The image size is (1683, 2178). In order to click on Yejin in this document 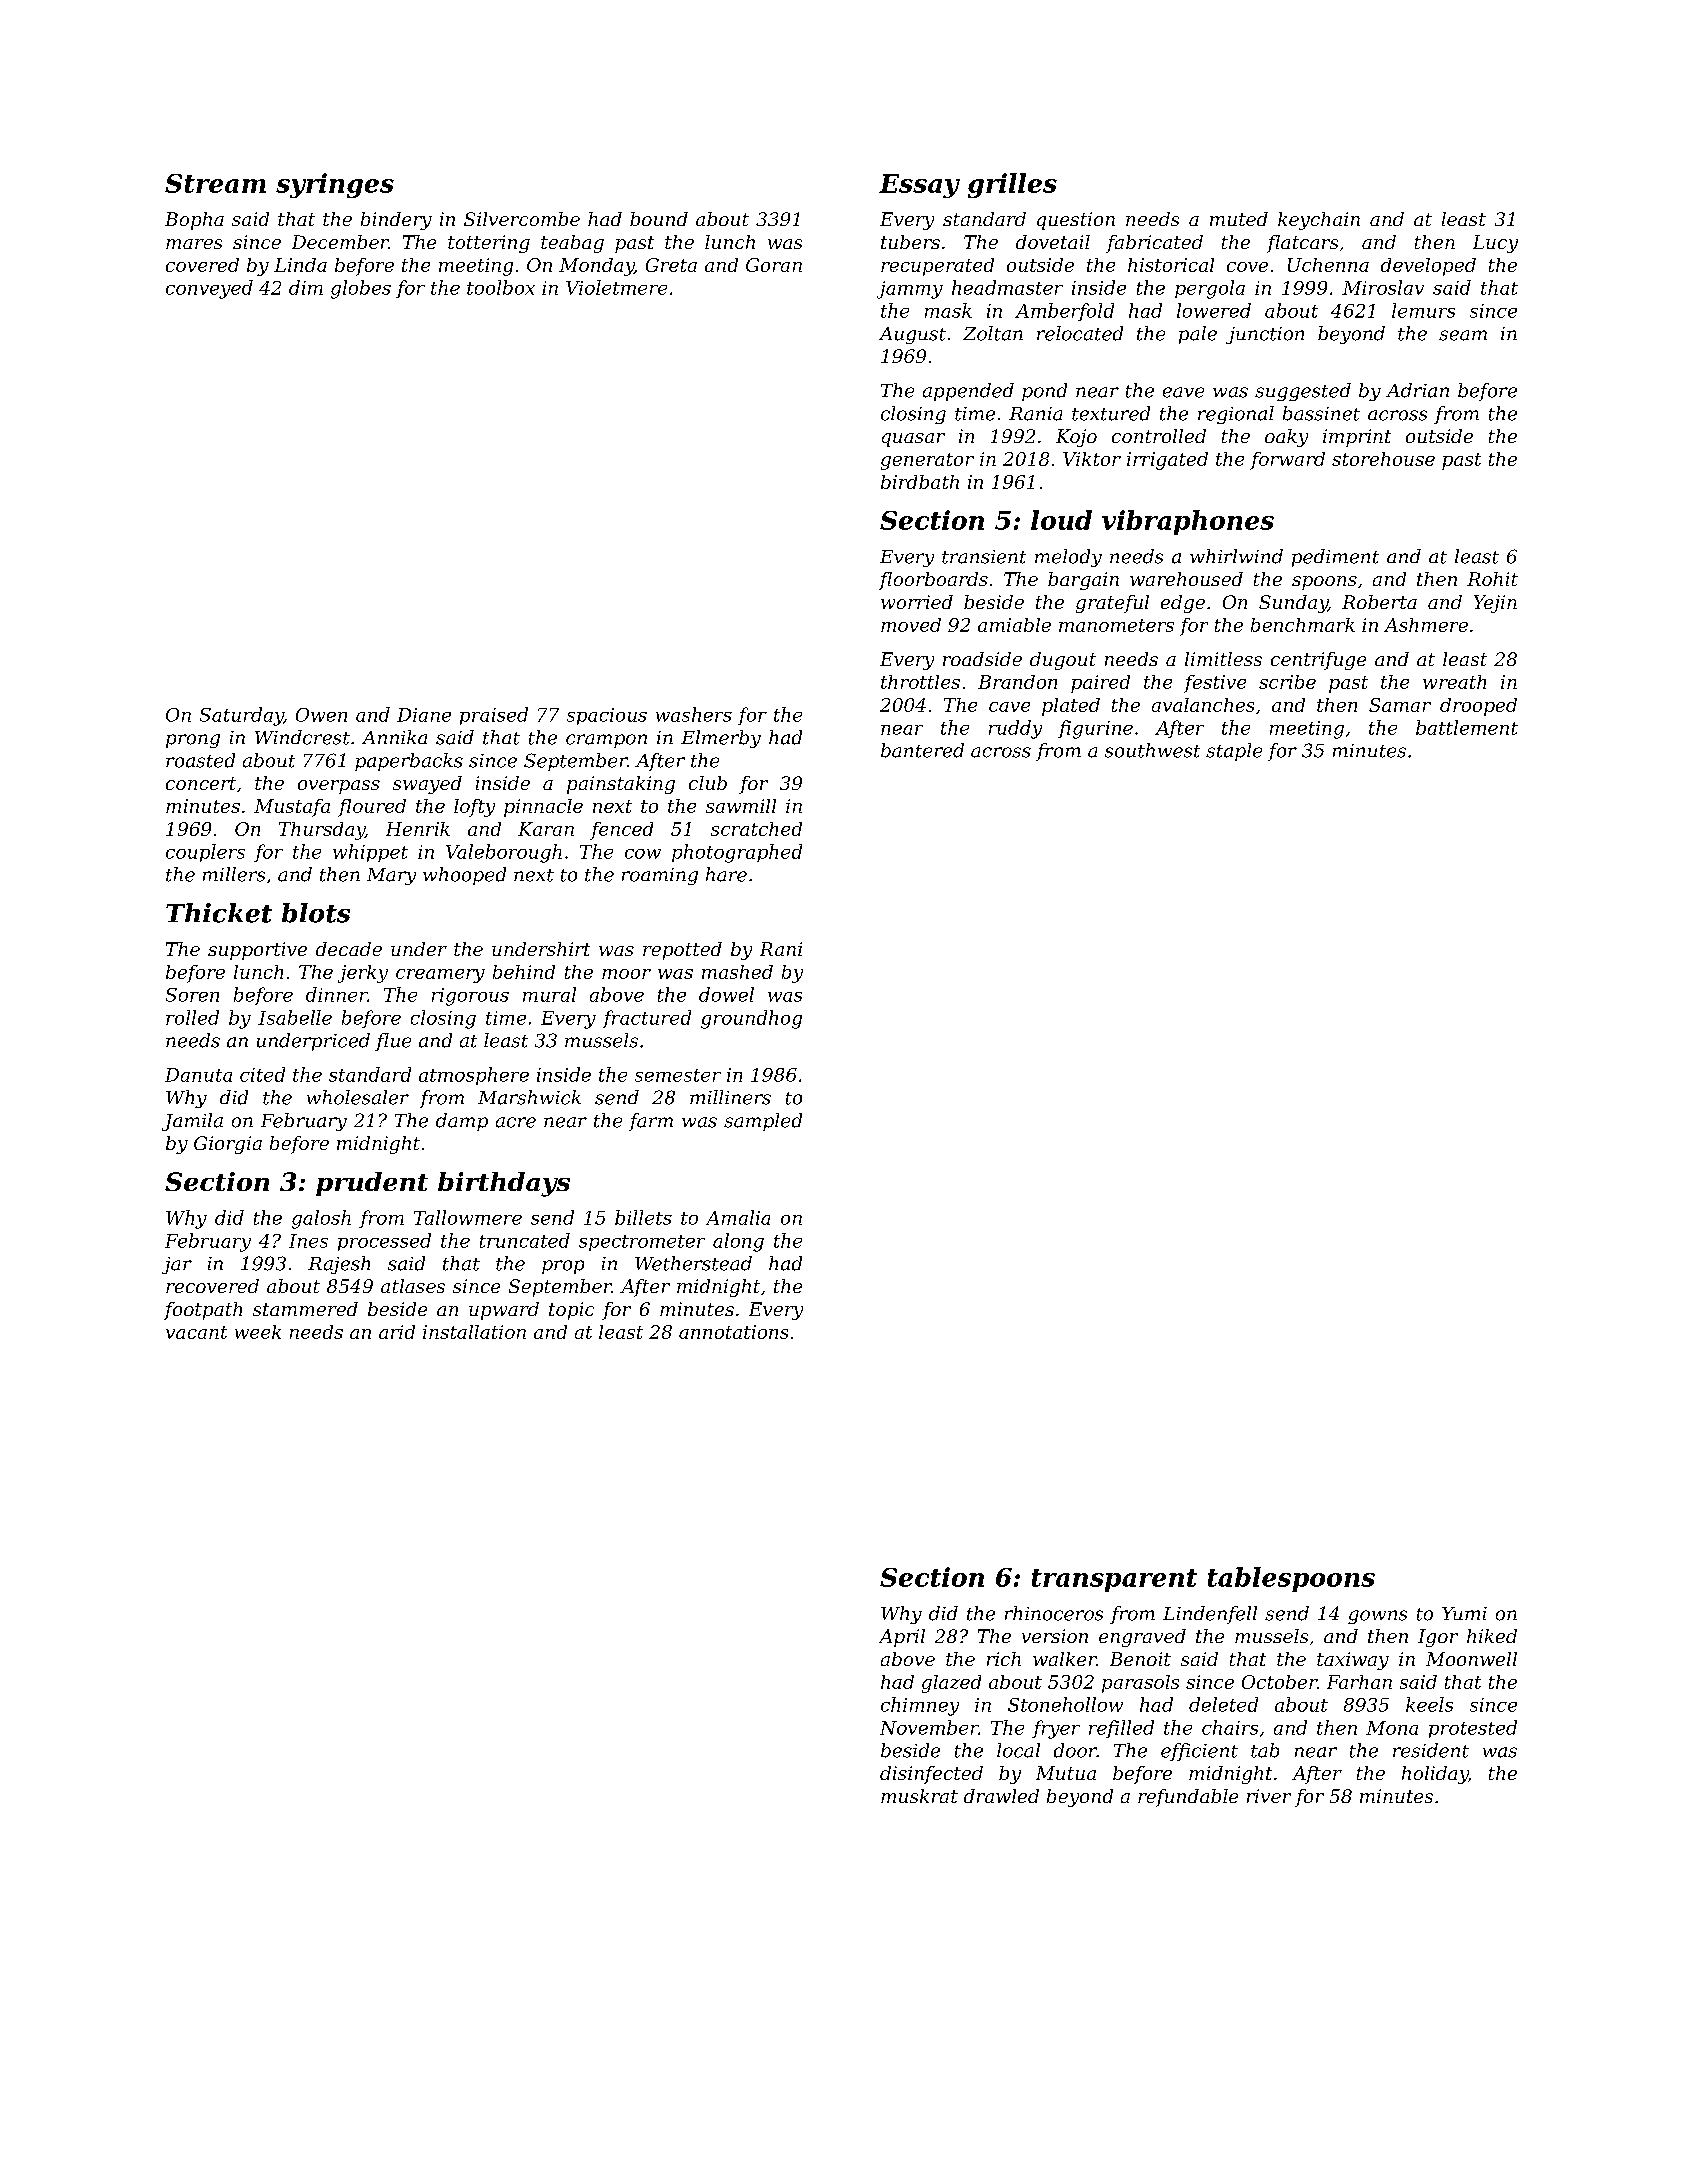, I will do `click(1495, 604)`.
